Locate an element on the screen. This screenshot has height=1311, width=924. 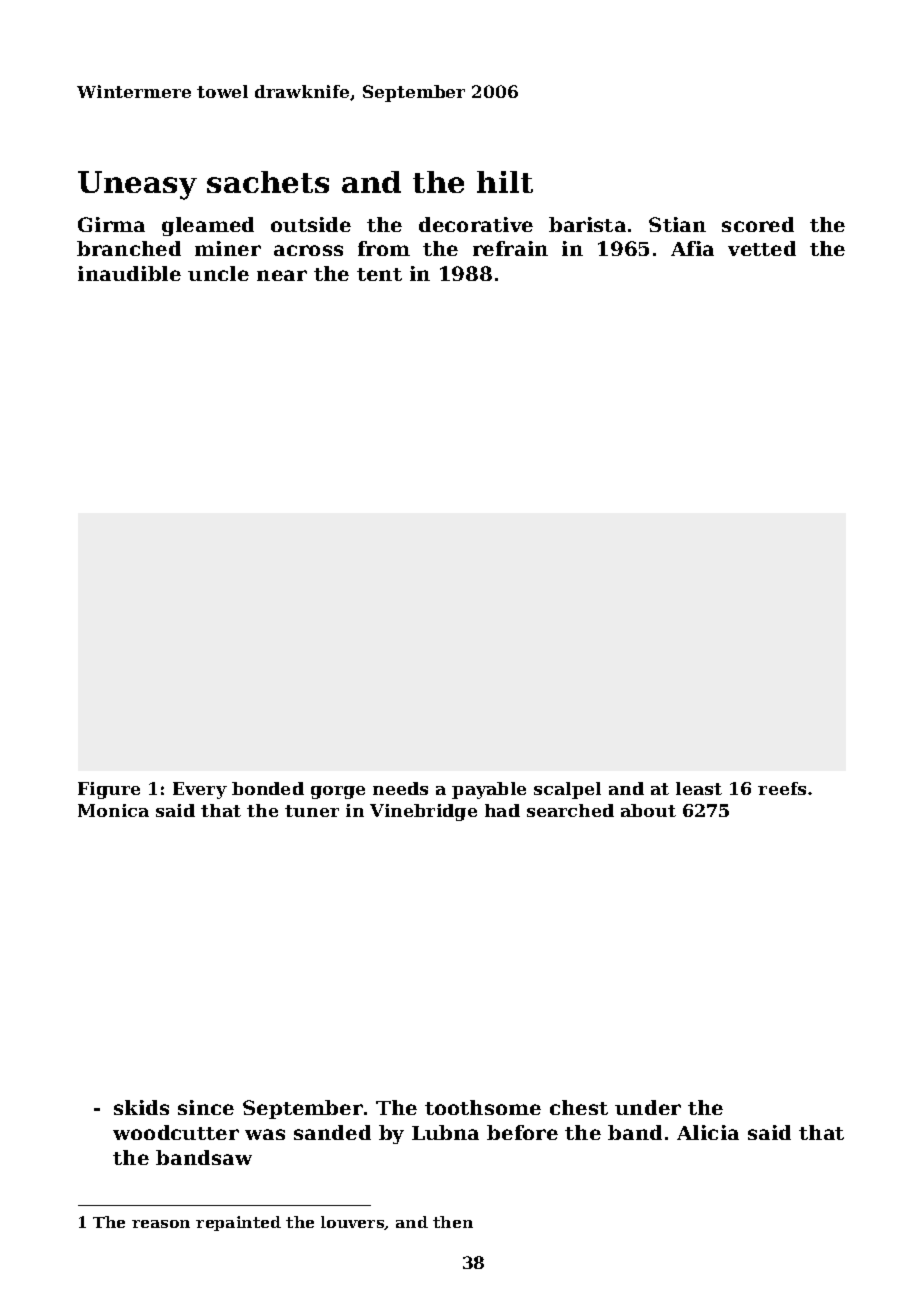
was is located at coordinates (265, 1134).
